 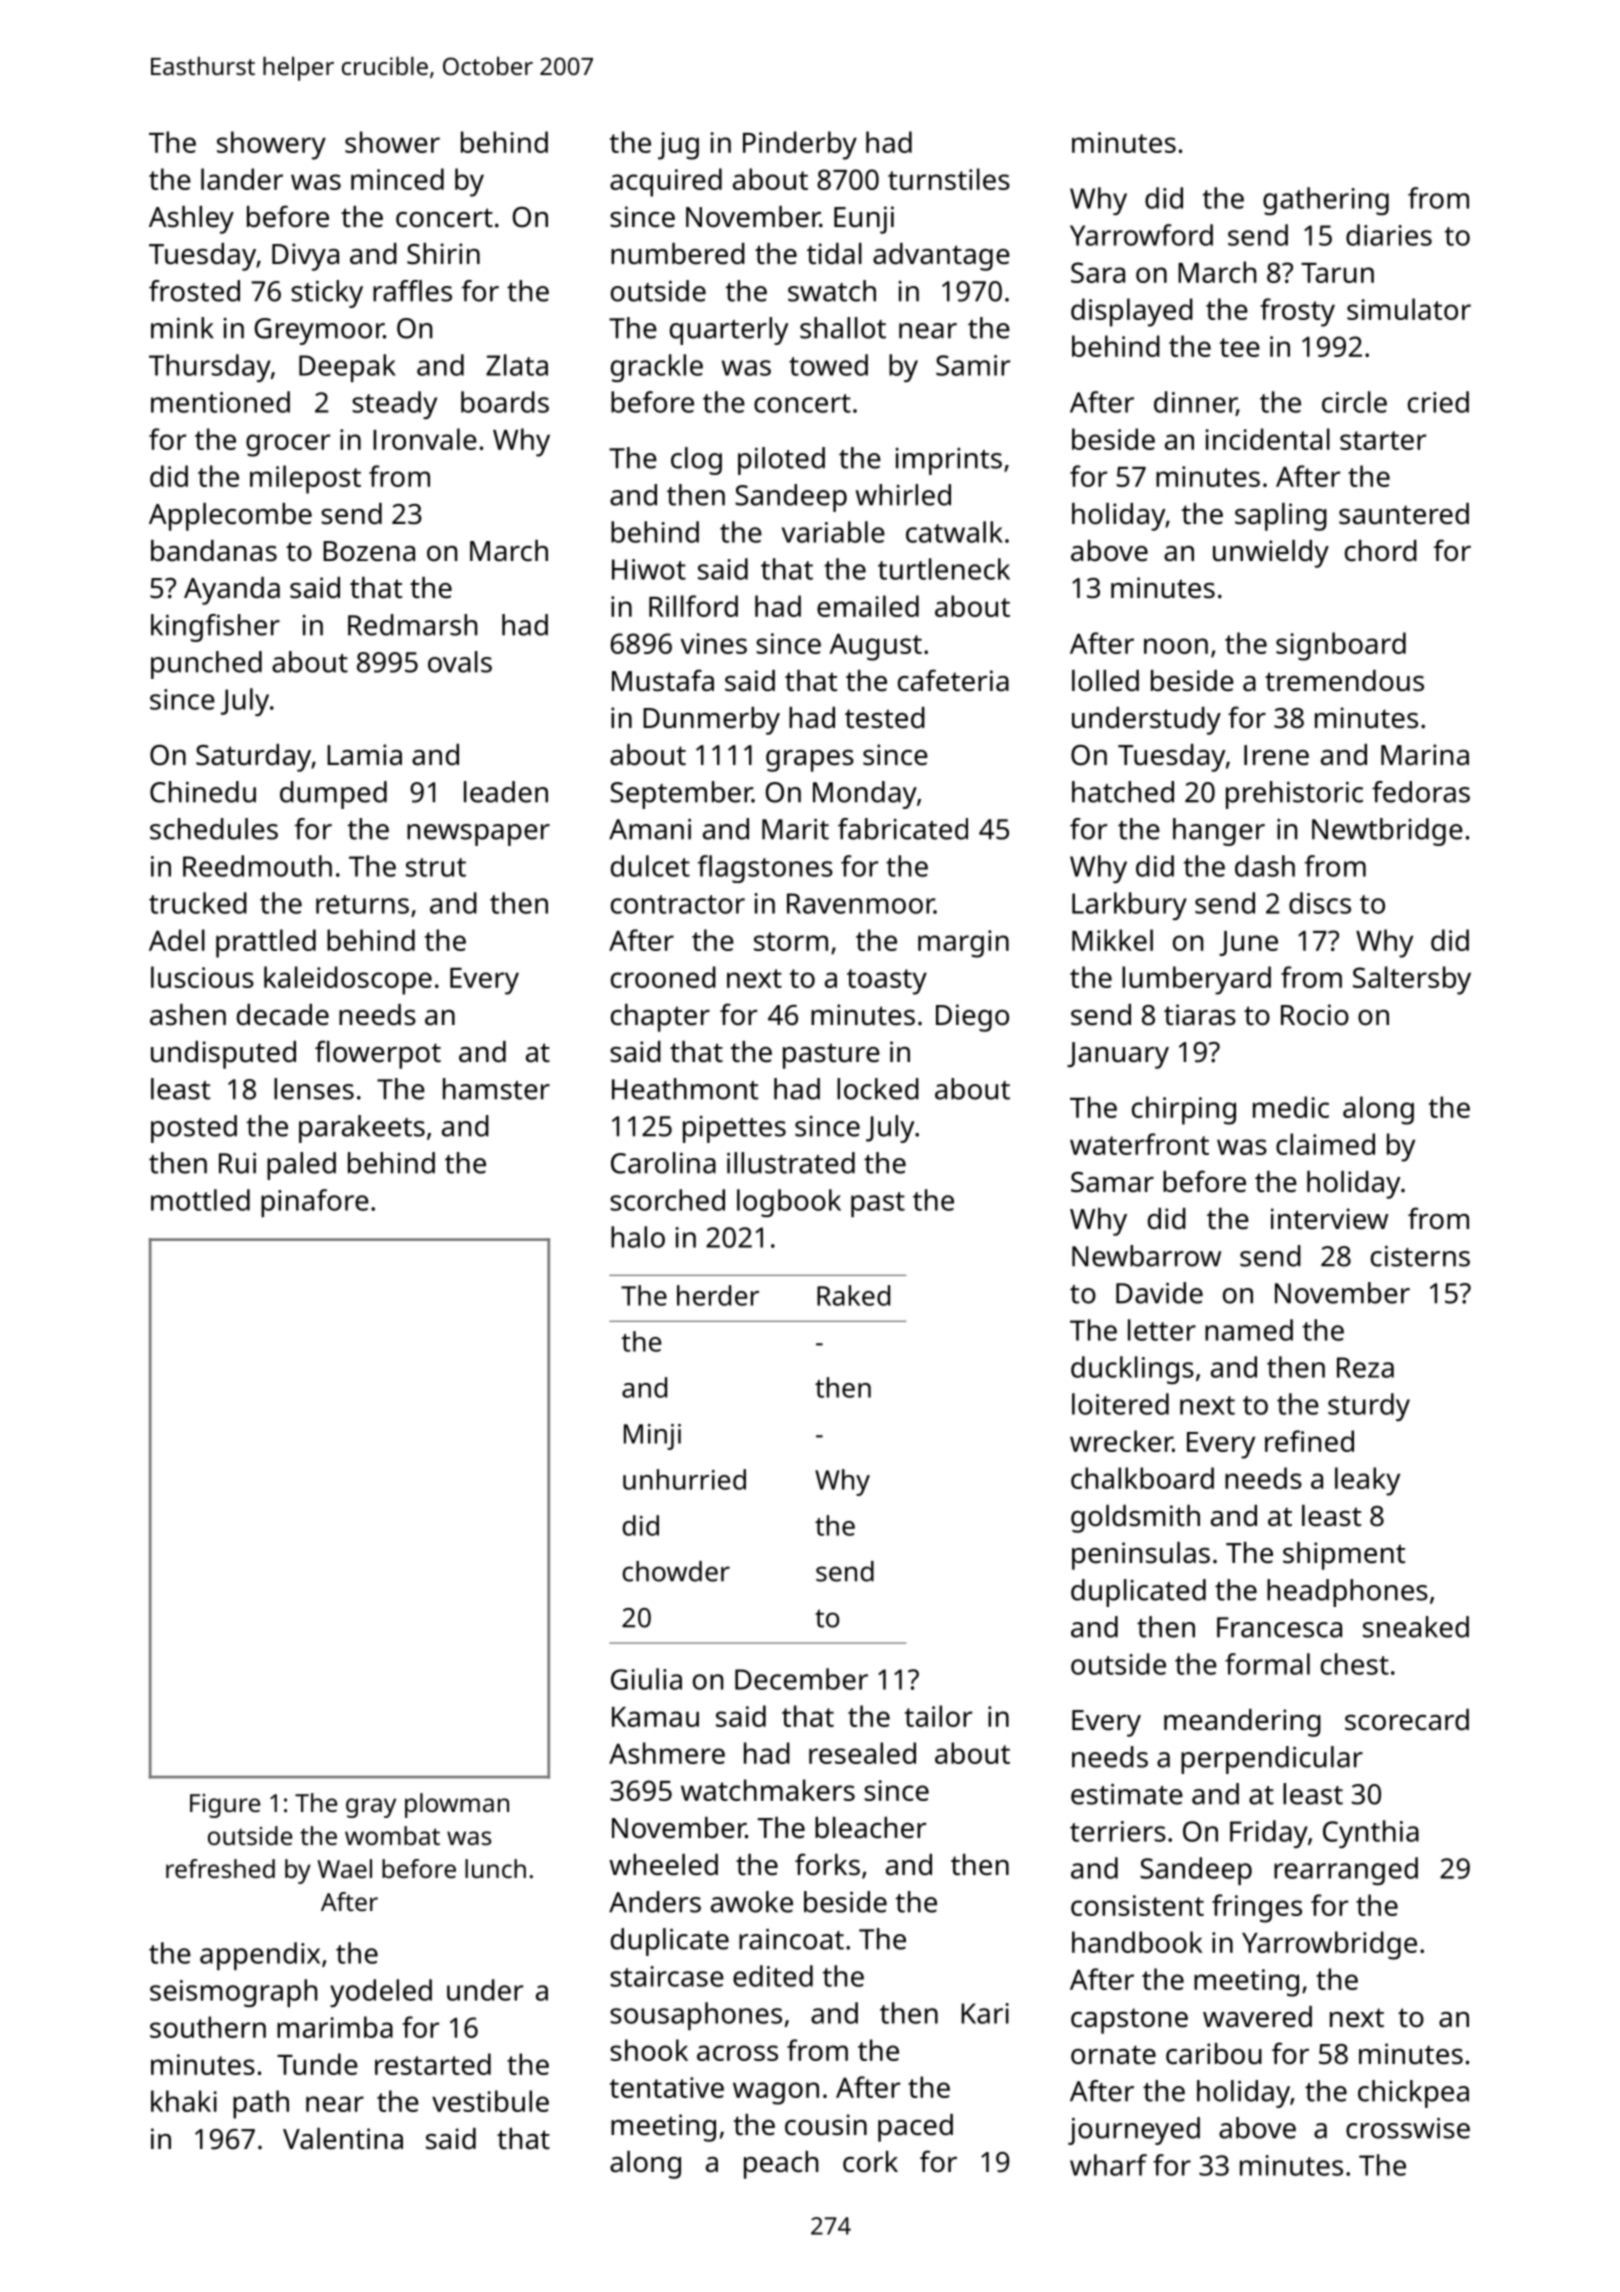 I want to click on Pinderby, so click(x=800, y=145).
